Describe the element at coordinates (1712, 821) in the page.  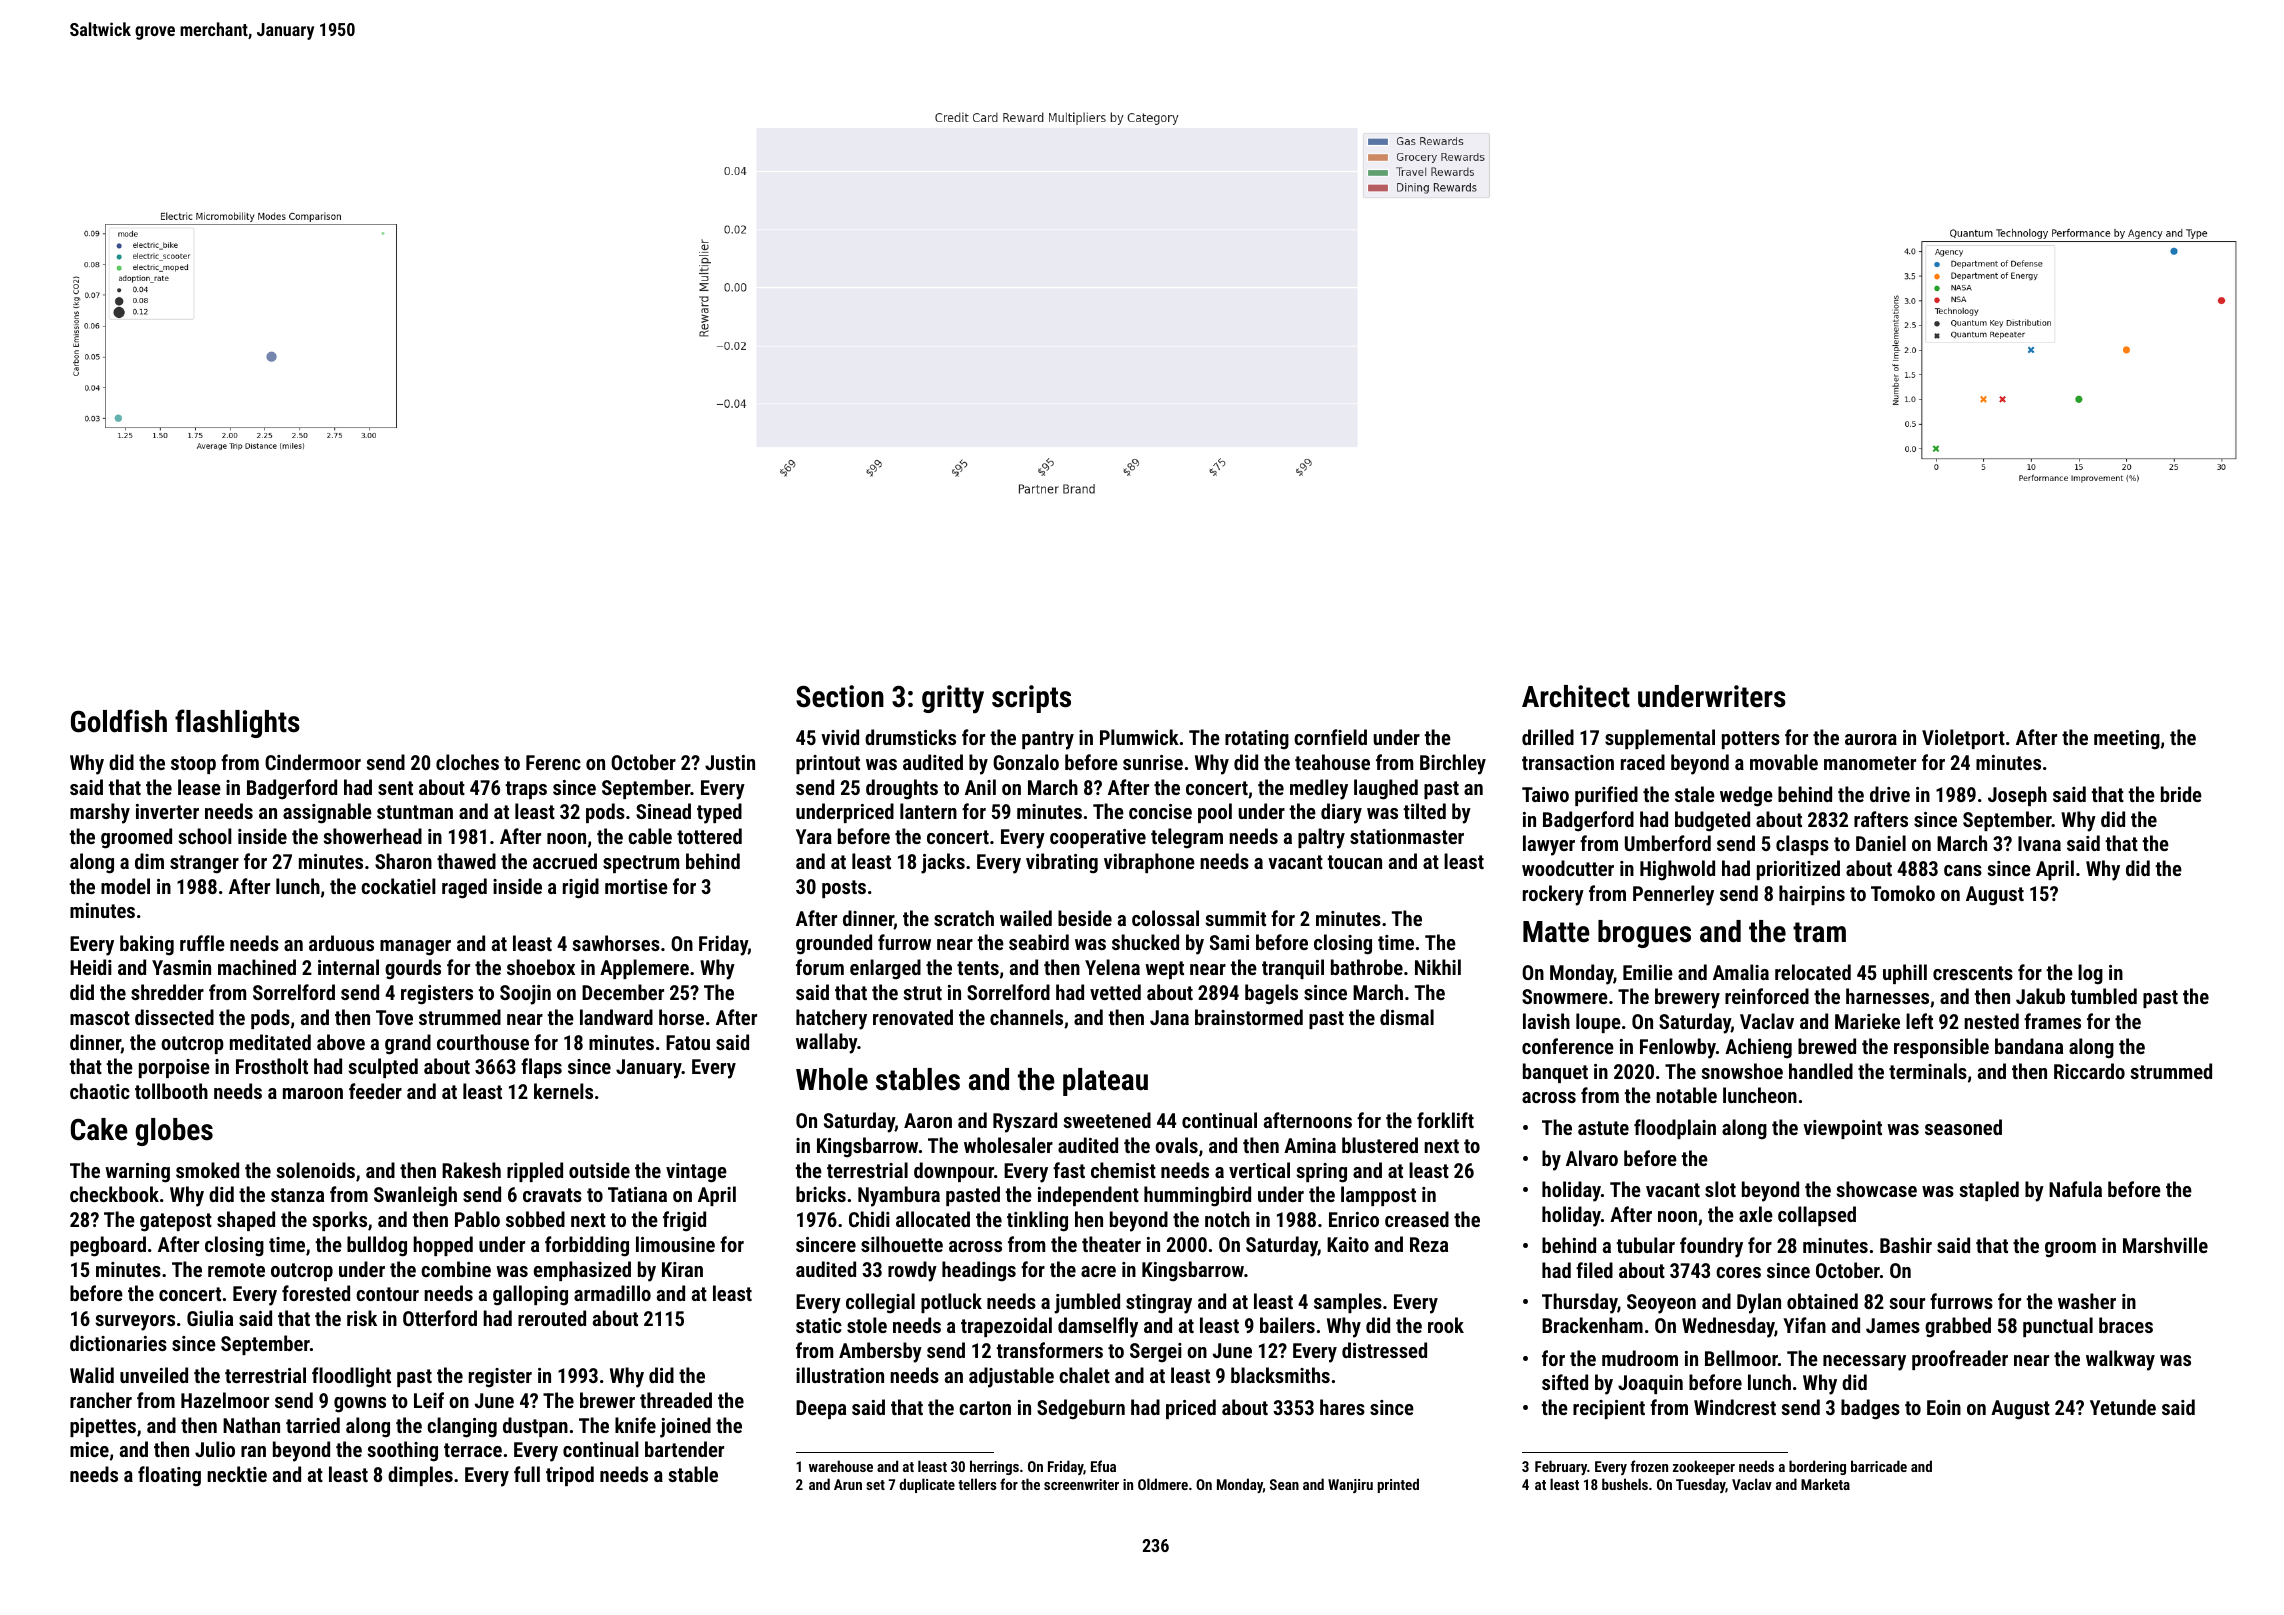
I see `budgeted` at that location.
